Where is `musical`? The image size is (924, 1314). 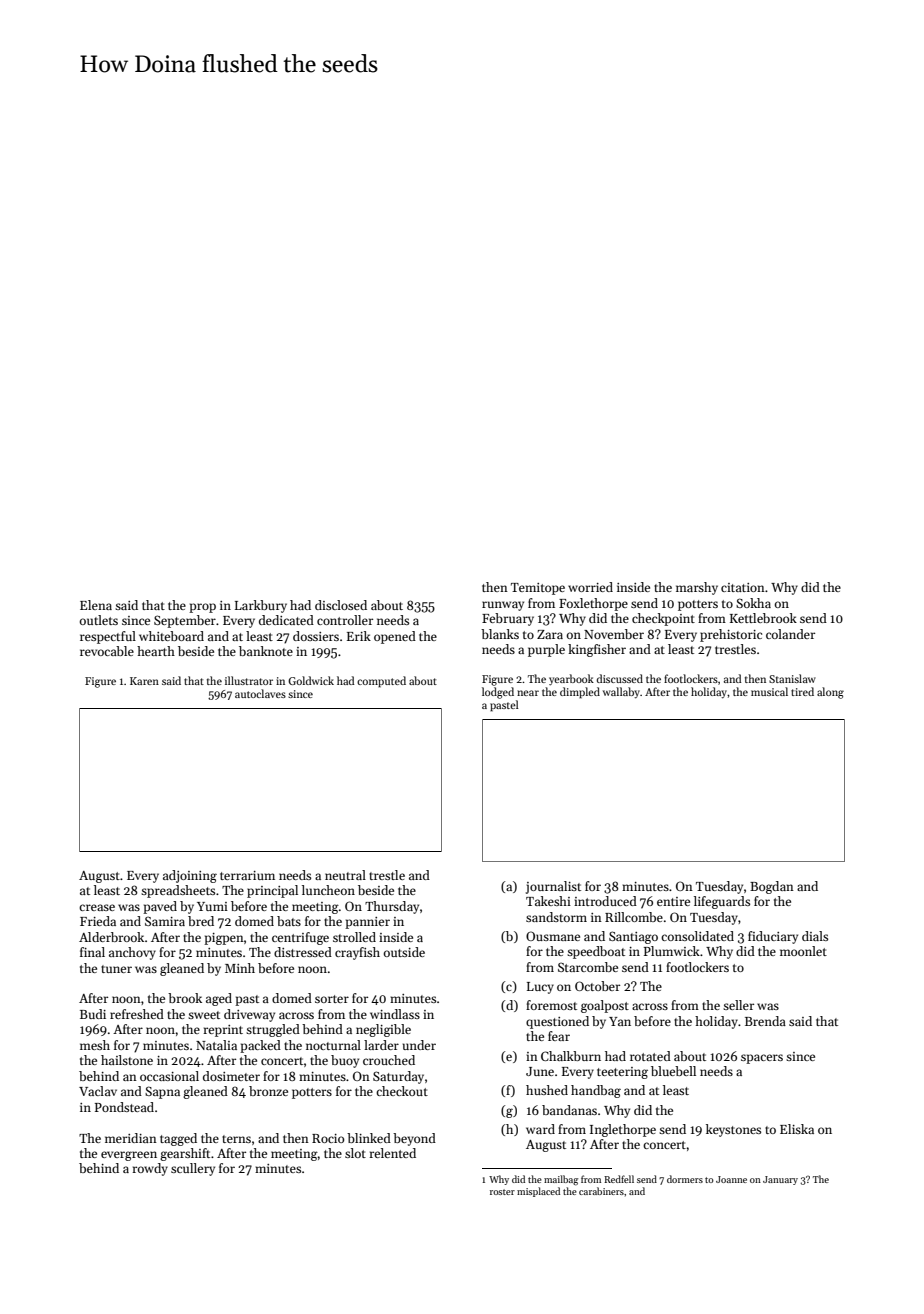 musical is located at coordinates (769, 691).
